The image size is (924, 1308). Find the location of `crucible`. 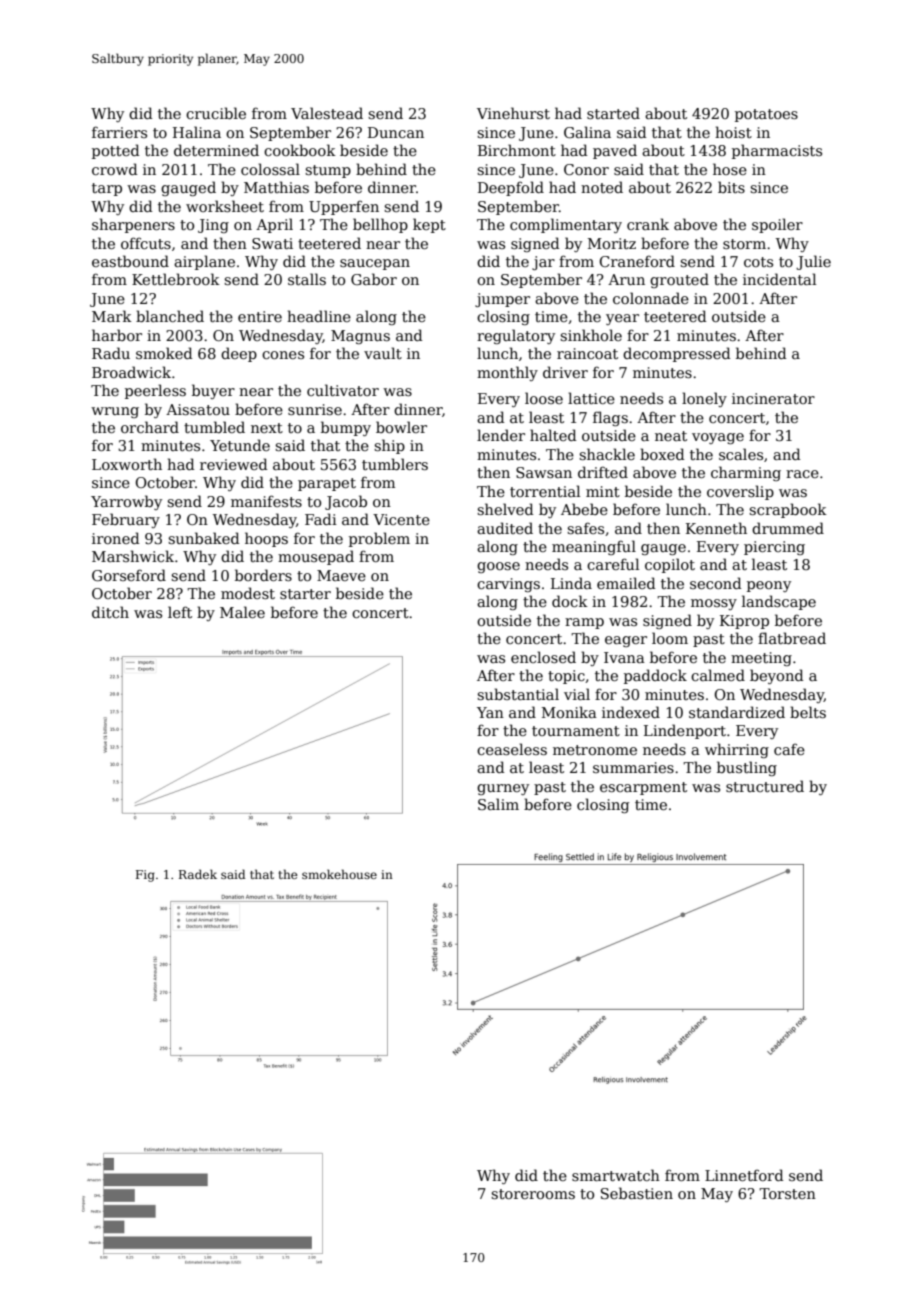

crucible is located at coordinates (216, 113).
